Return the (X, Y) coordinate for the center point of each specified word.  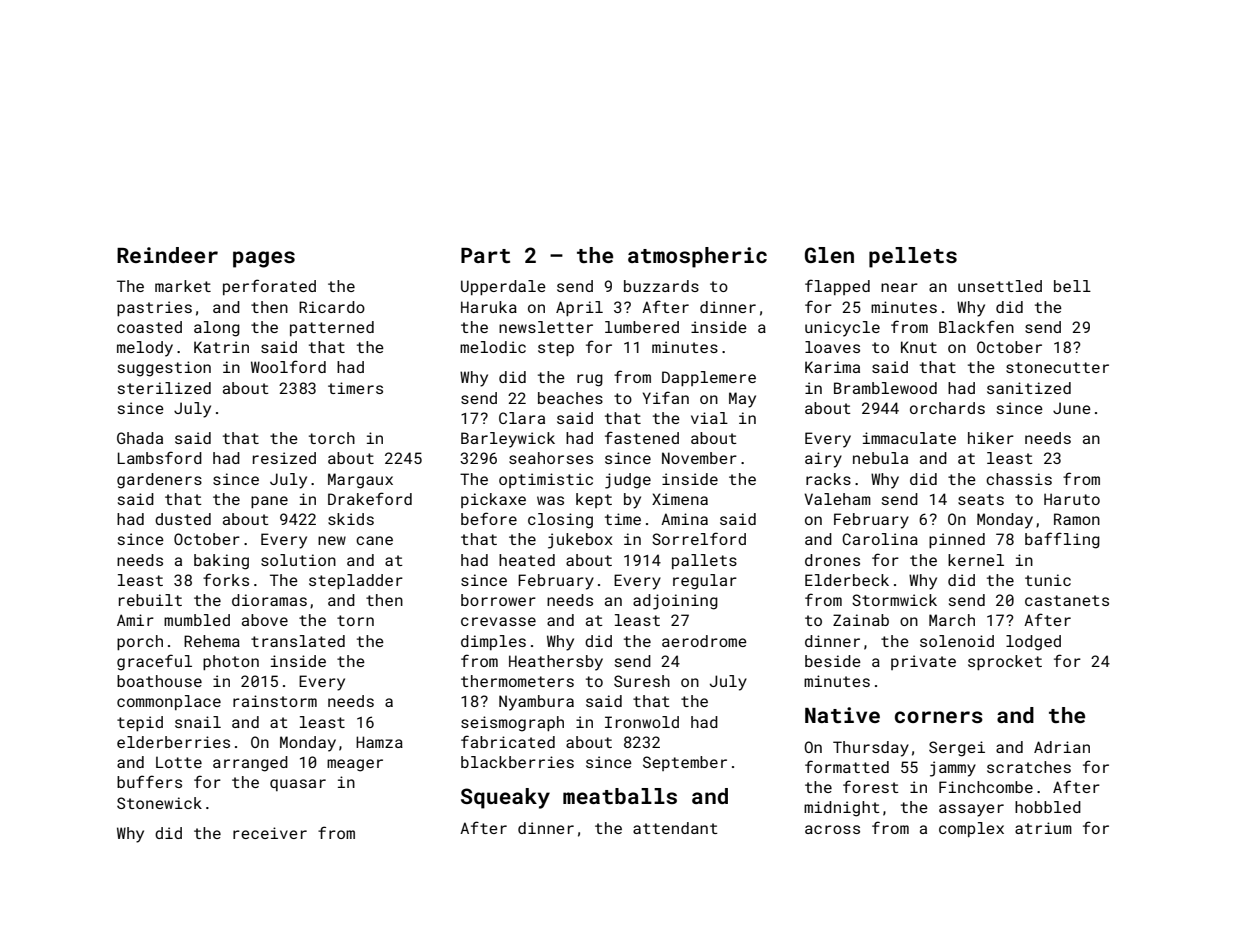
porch (140, 642)
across (832, 829)
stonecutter (1057, 367)
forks (226, 579)
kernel (976, 560)
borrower (498, 600)
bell (1072, 286)
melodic (493, 347)
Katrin (221, 347)
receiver (270, 833)
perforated (269, 287)
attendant (675, 828)
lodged (1033, 643)
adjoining (675, 602)
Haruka (489, 307)
